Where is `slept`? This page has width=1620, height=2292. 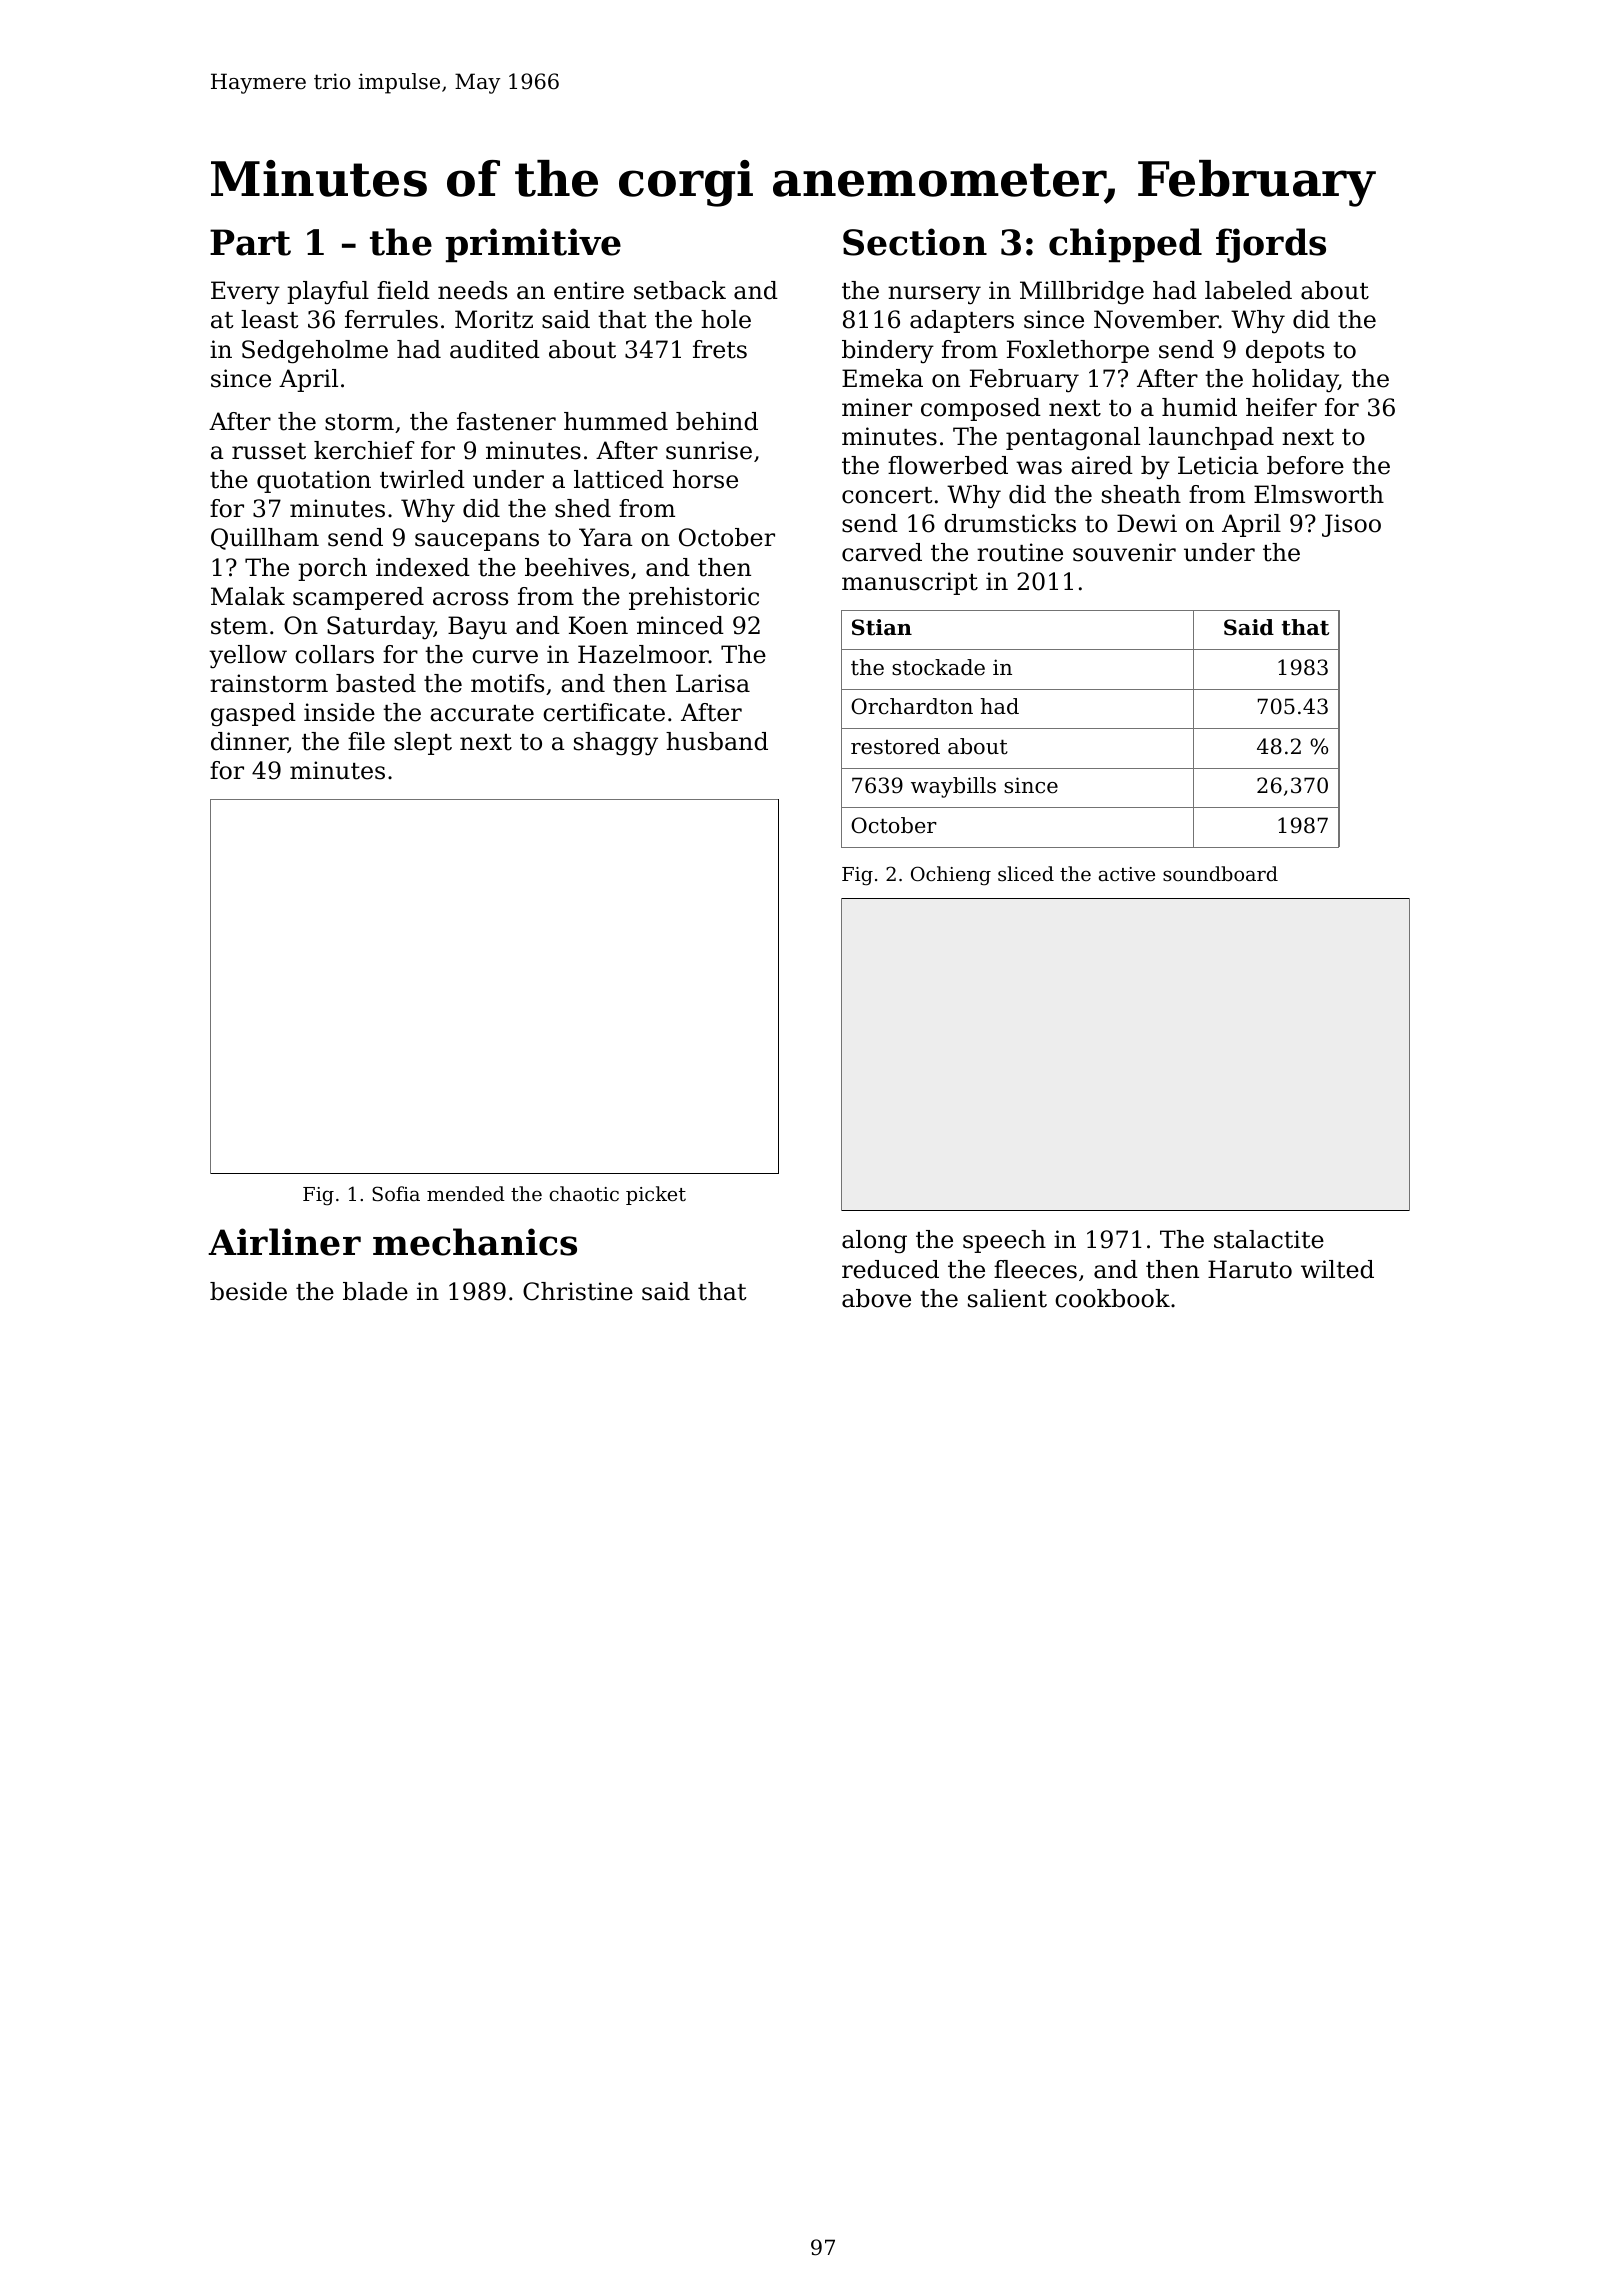 slept is located at coordinates (423, 743).
